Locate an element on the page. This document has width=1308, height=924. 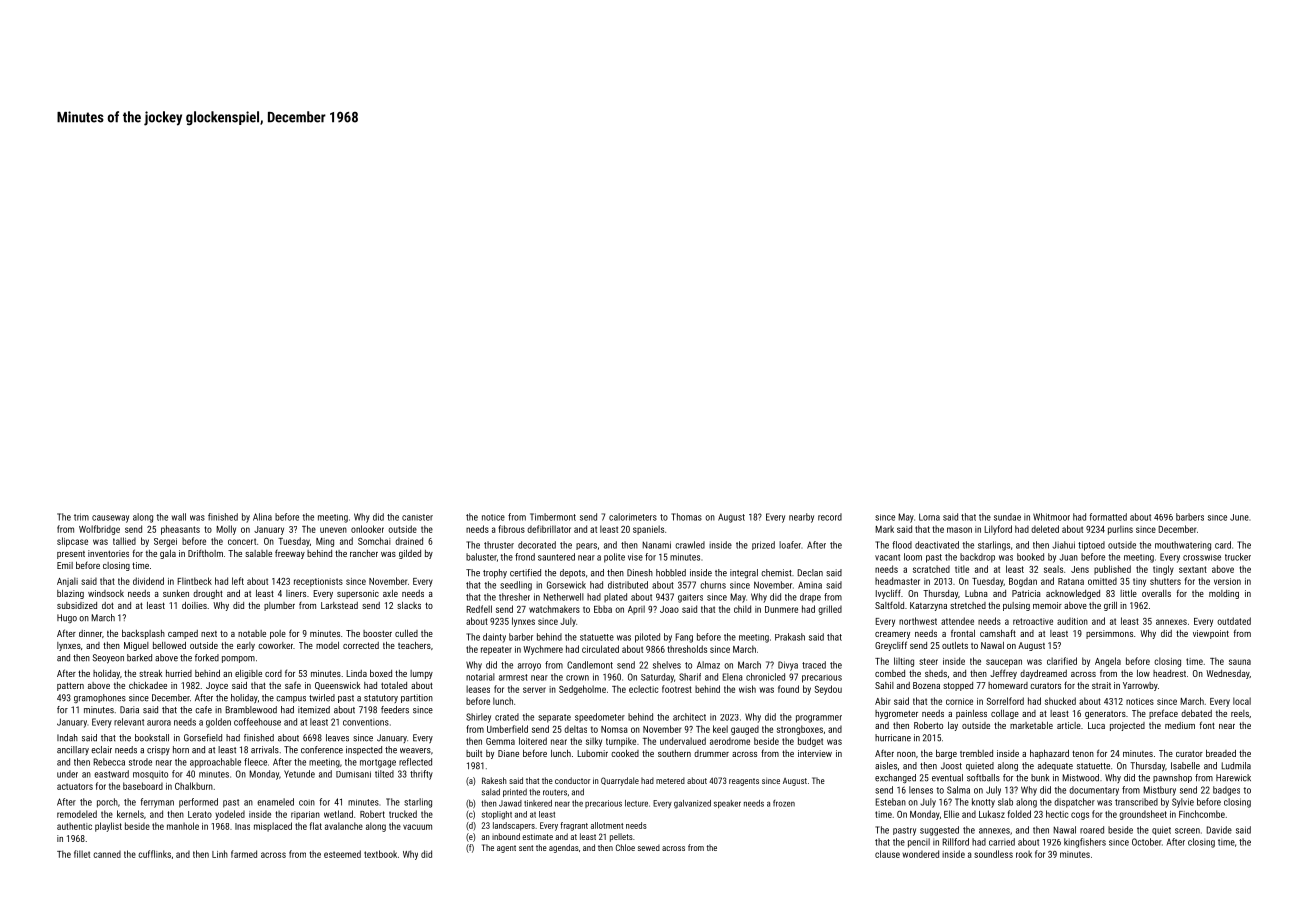
clause is located at coordinates (887, 854).
